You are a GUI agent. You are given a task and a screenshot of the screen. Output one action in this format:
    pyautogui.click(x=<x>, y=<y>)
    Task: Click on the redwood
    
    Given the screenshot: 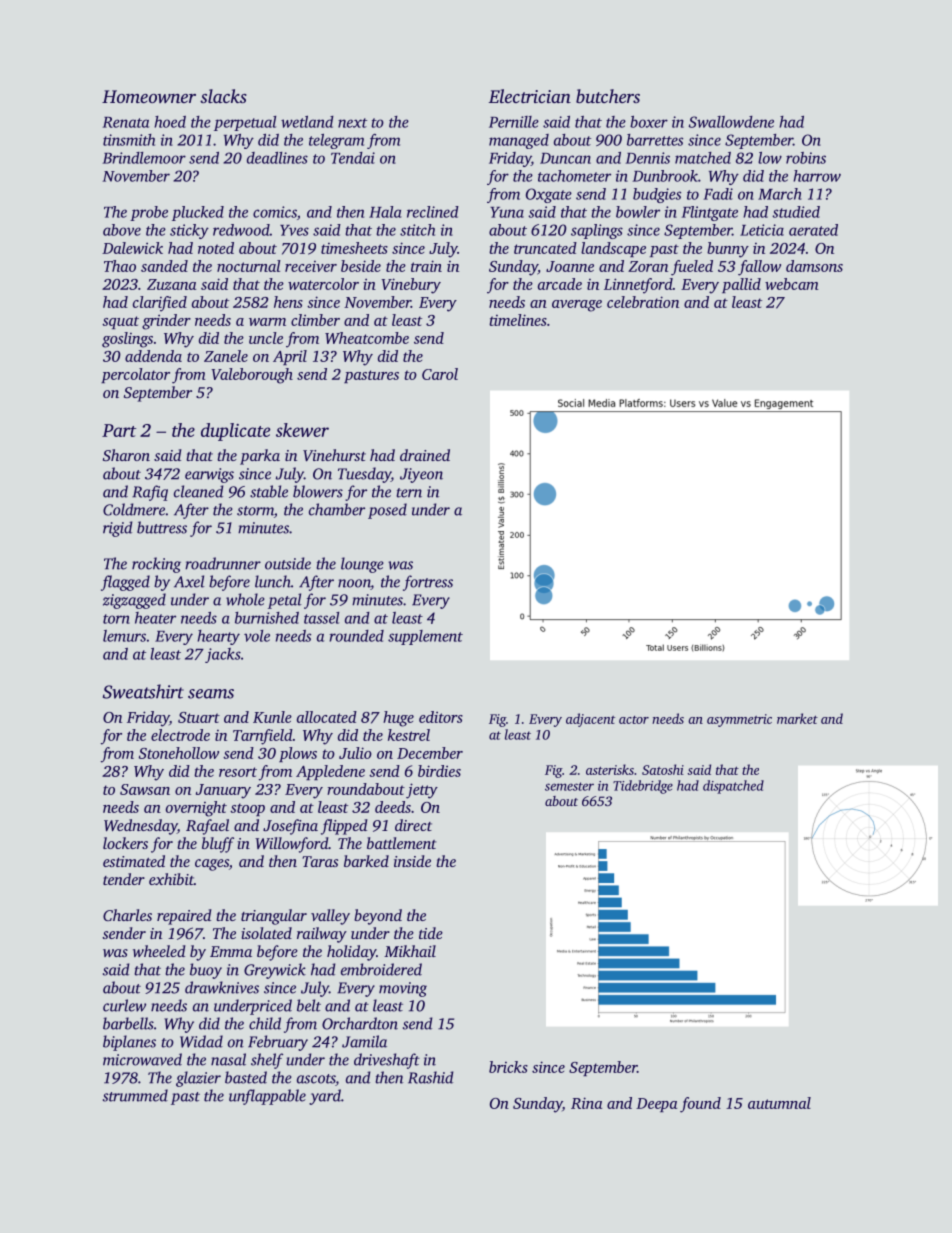 What is the action you would take?
    pyautogui.click(x=241, y=230)
